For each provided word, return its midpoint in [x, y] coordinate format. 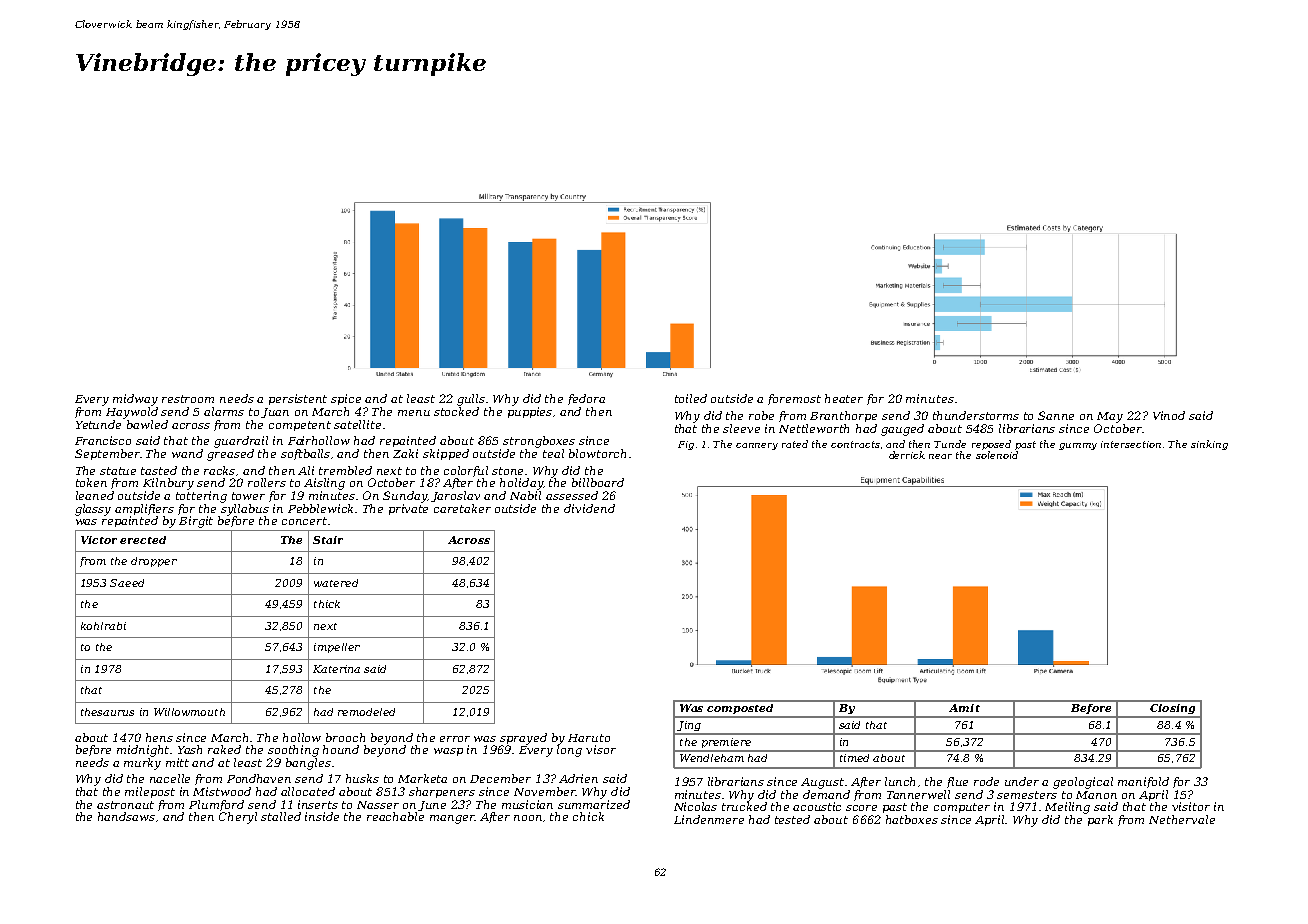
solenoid [997, 455]
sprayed [523, 739]
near [940, 456]
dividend [589, 508]
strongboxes [539, 442]
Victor [99, 540]
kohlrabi [103, 626]
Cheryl [238, 818]
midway [135, 400]
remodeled [366, 712]
